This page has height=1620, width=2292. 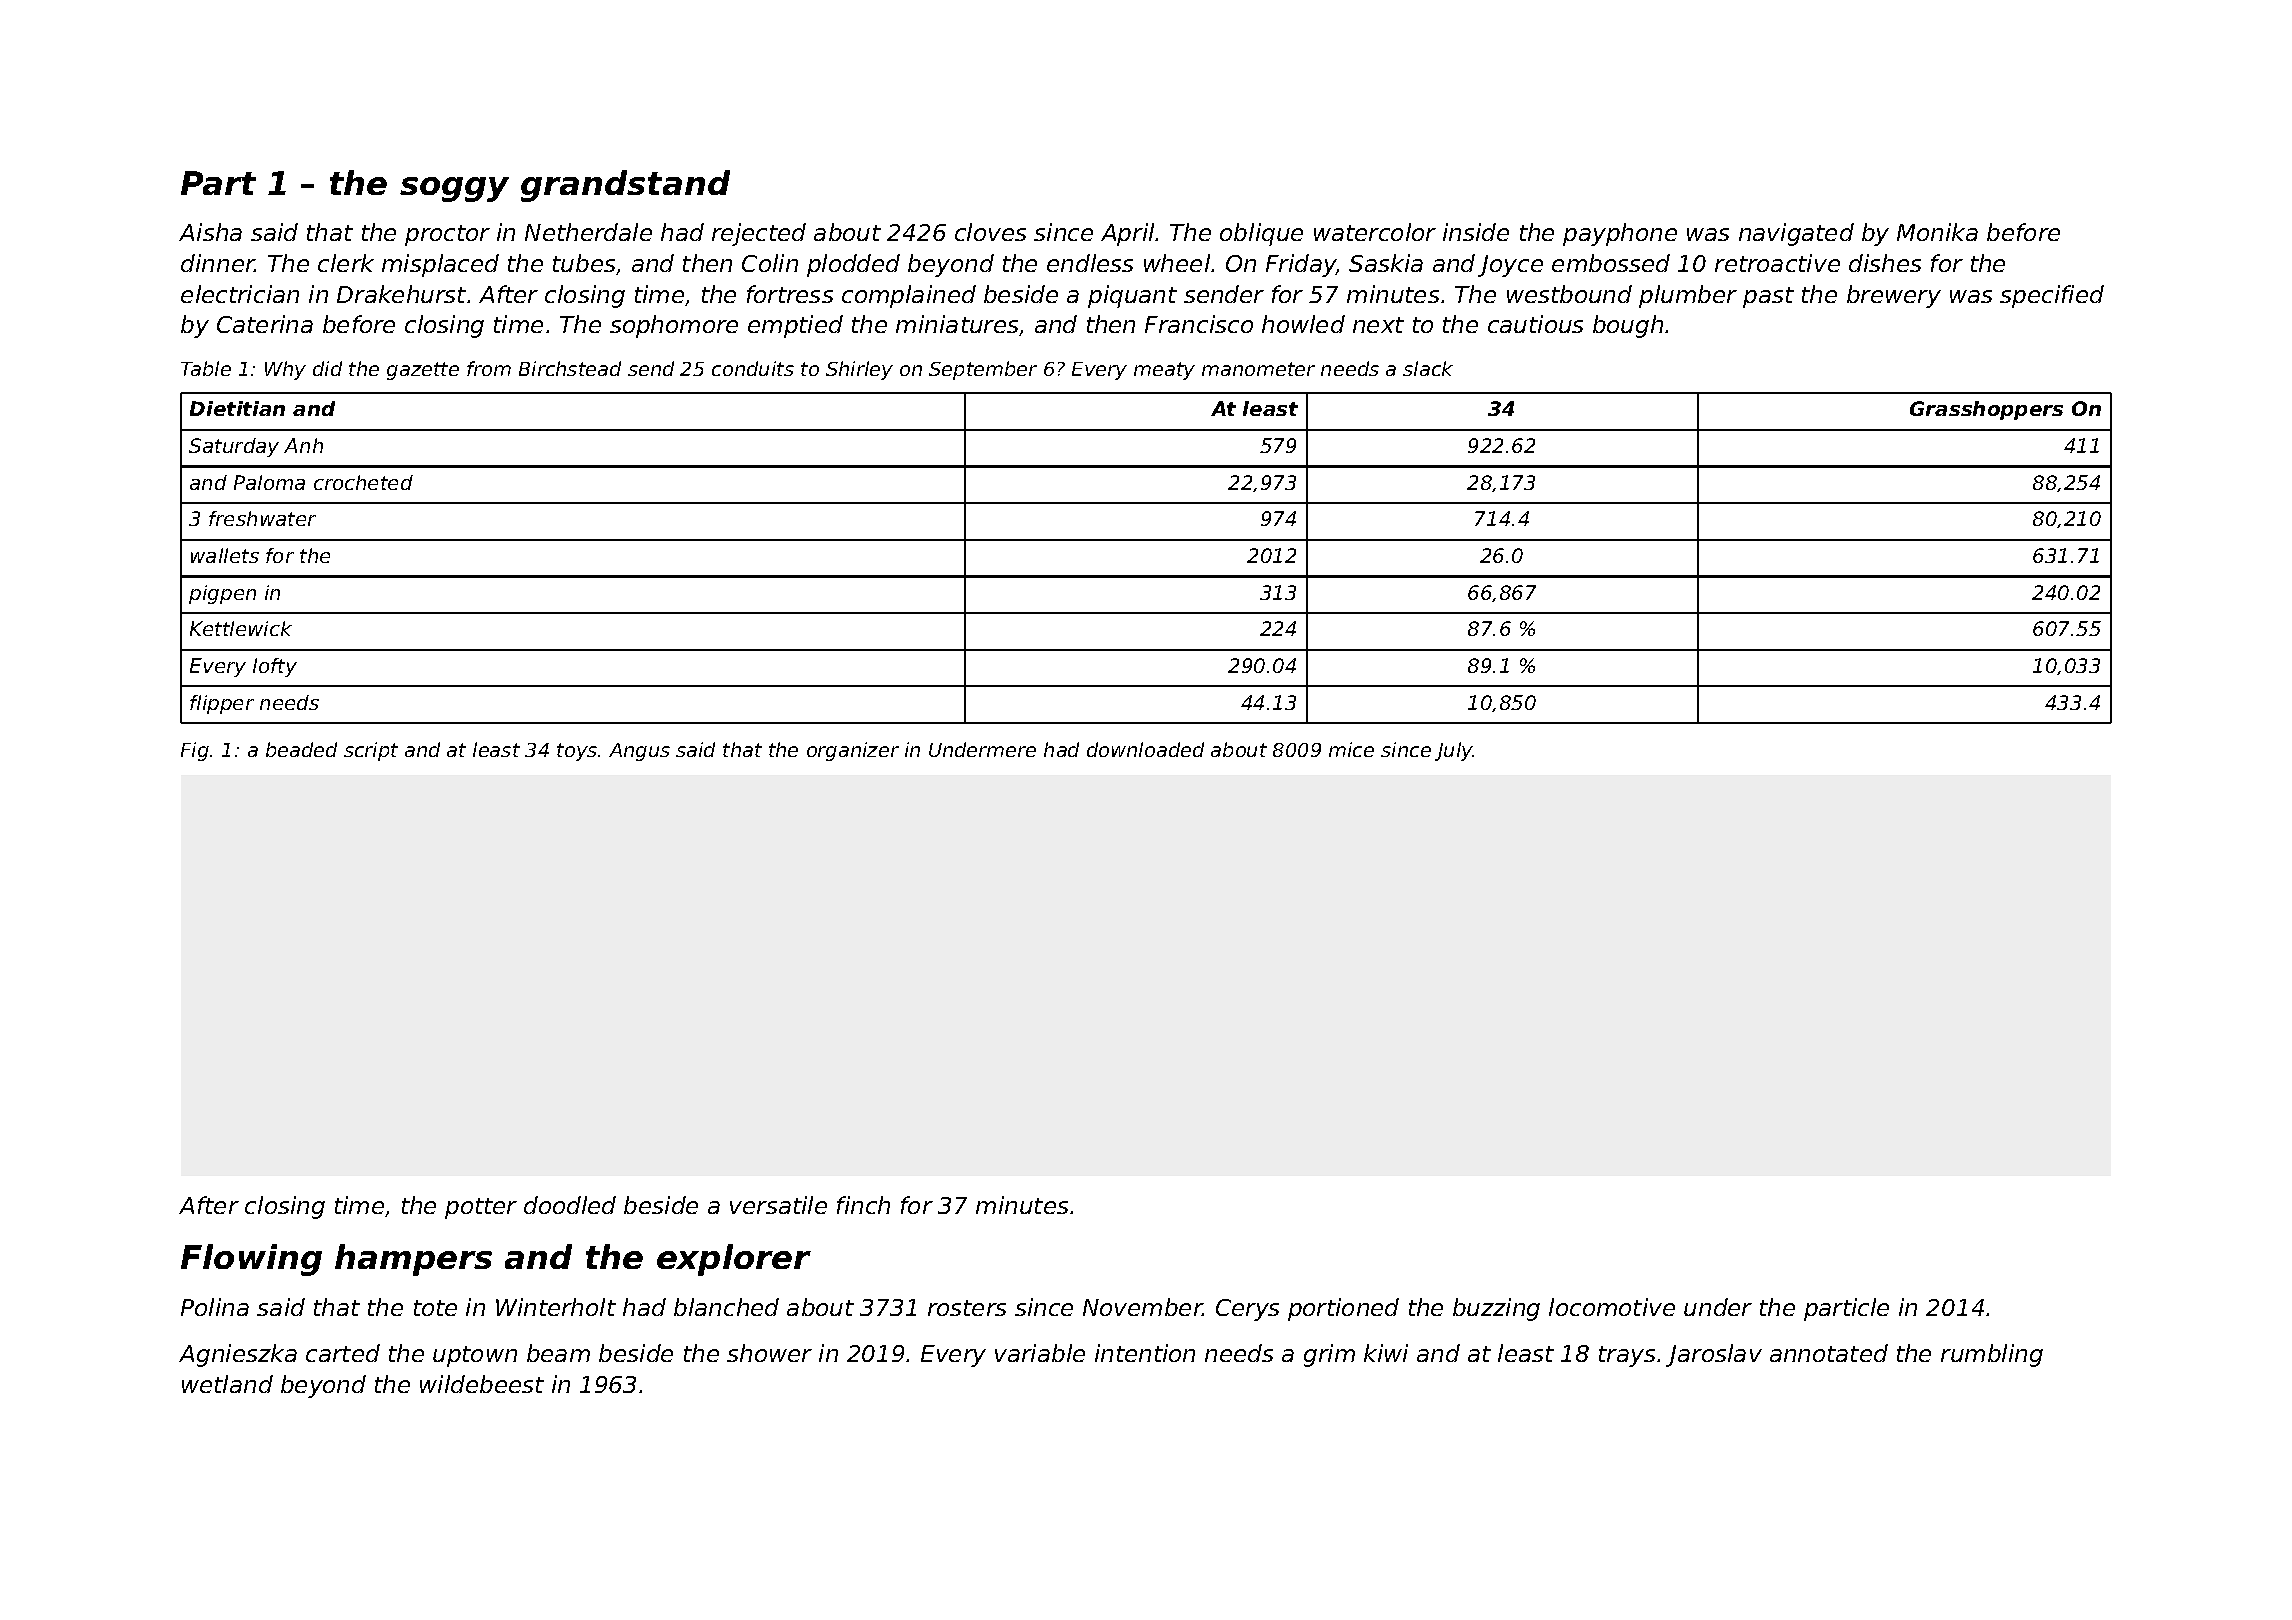 I want to click on soggy, so click(x=454, y=189).
